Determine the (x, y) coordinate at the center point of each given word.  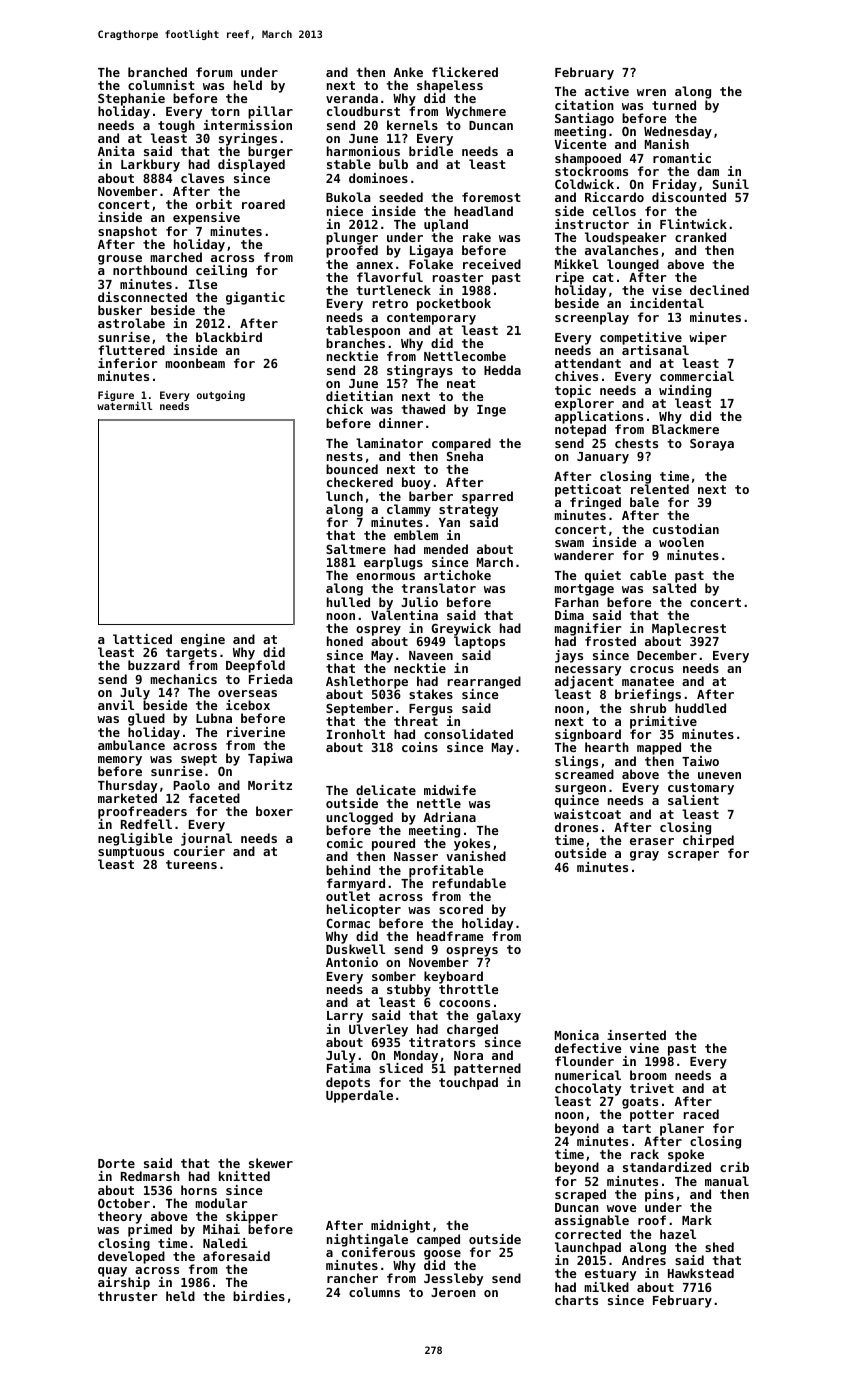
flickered (465, 72)
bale (644, 502)
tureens (191, 864)
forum (214, 72)
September (359, 709)
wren (651, 92)
